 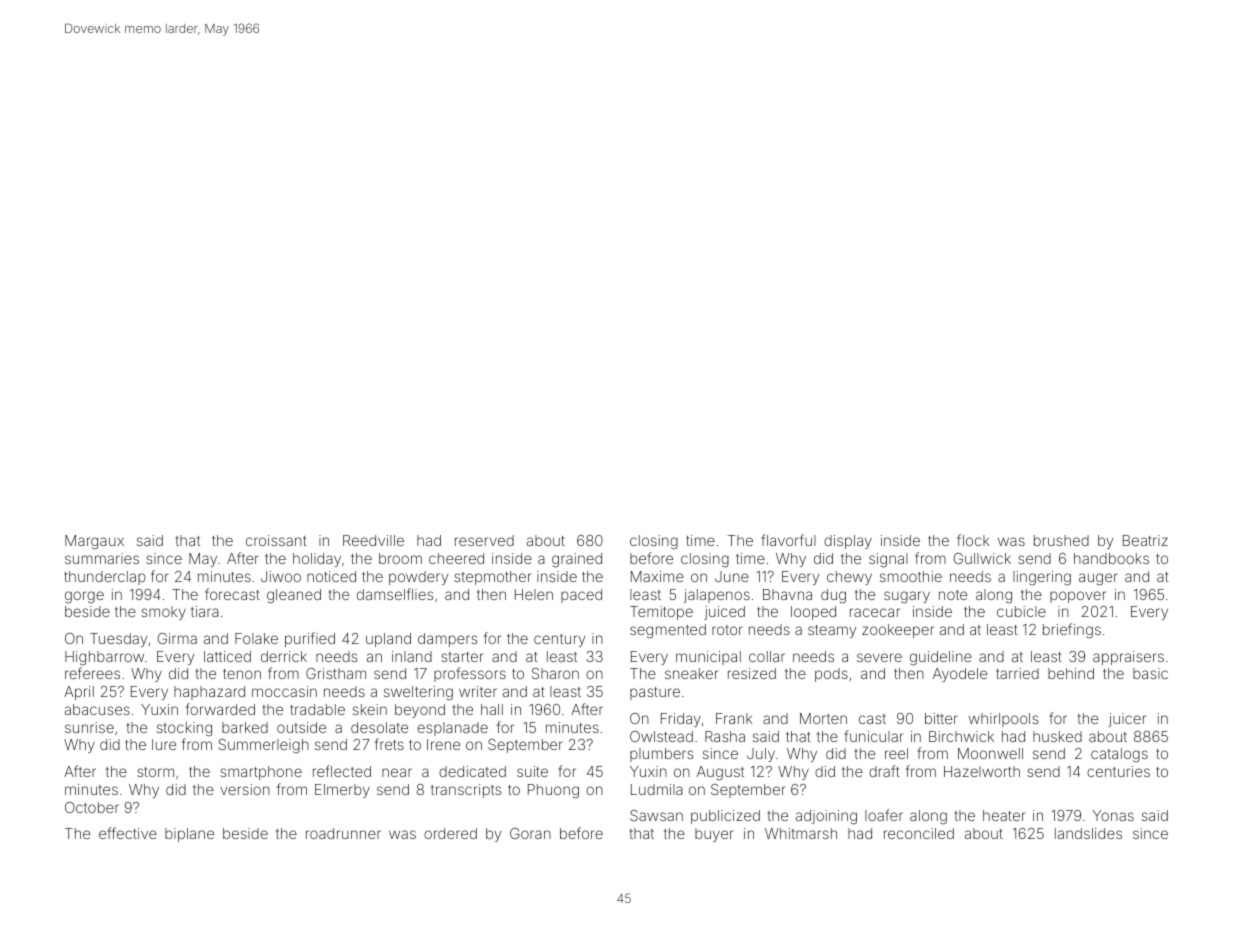 What do you see at coordinates (1042, 578) in the document?
I see `lingering` at bounding box center [1042, 578].
